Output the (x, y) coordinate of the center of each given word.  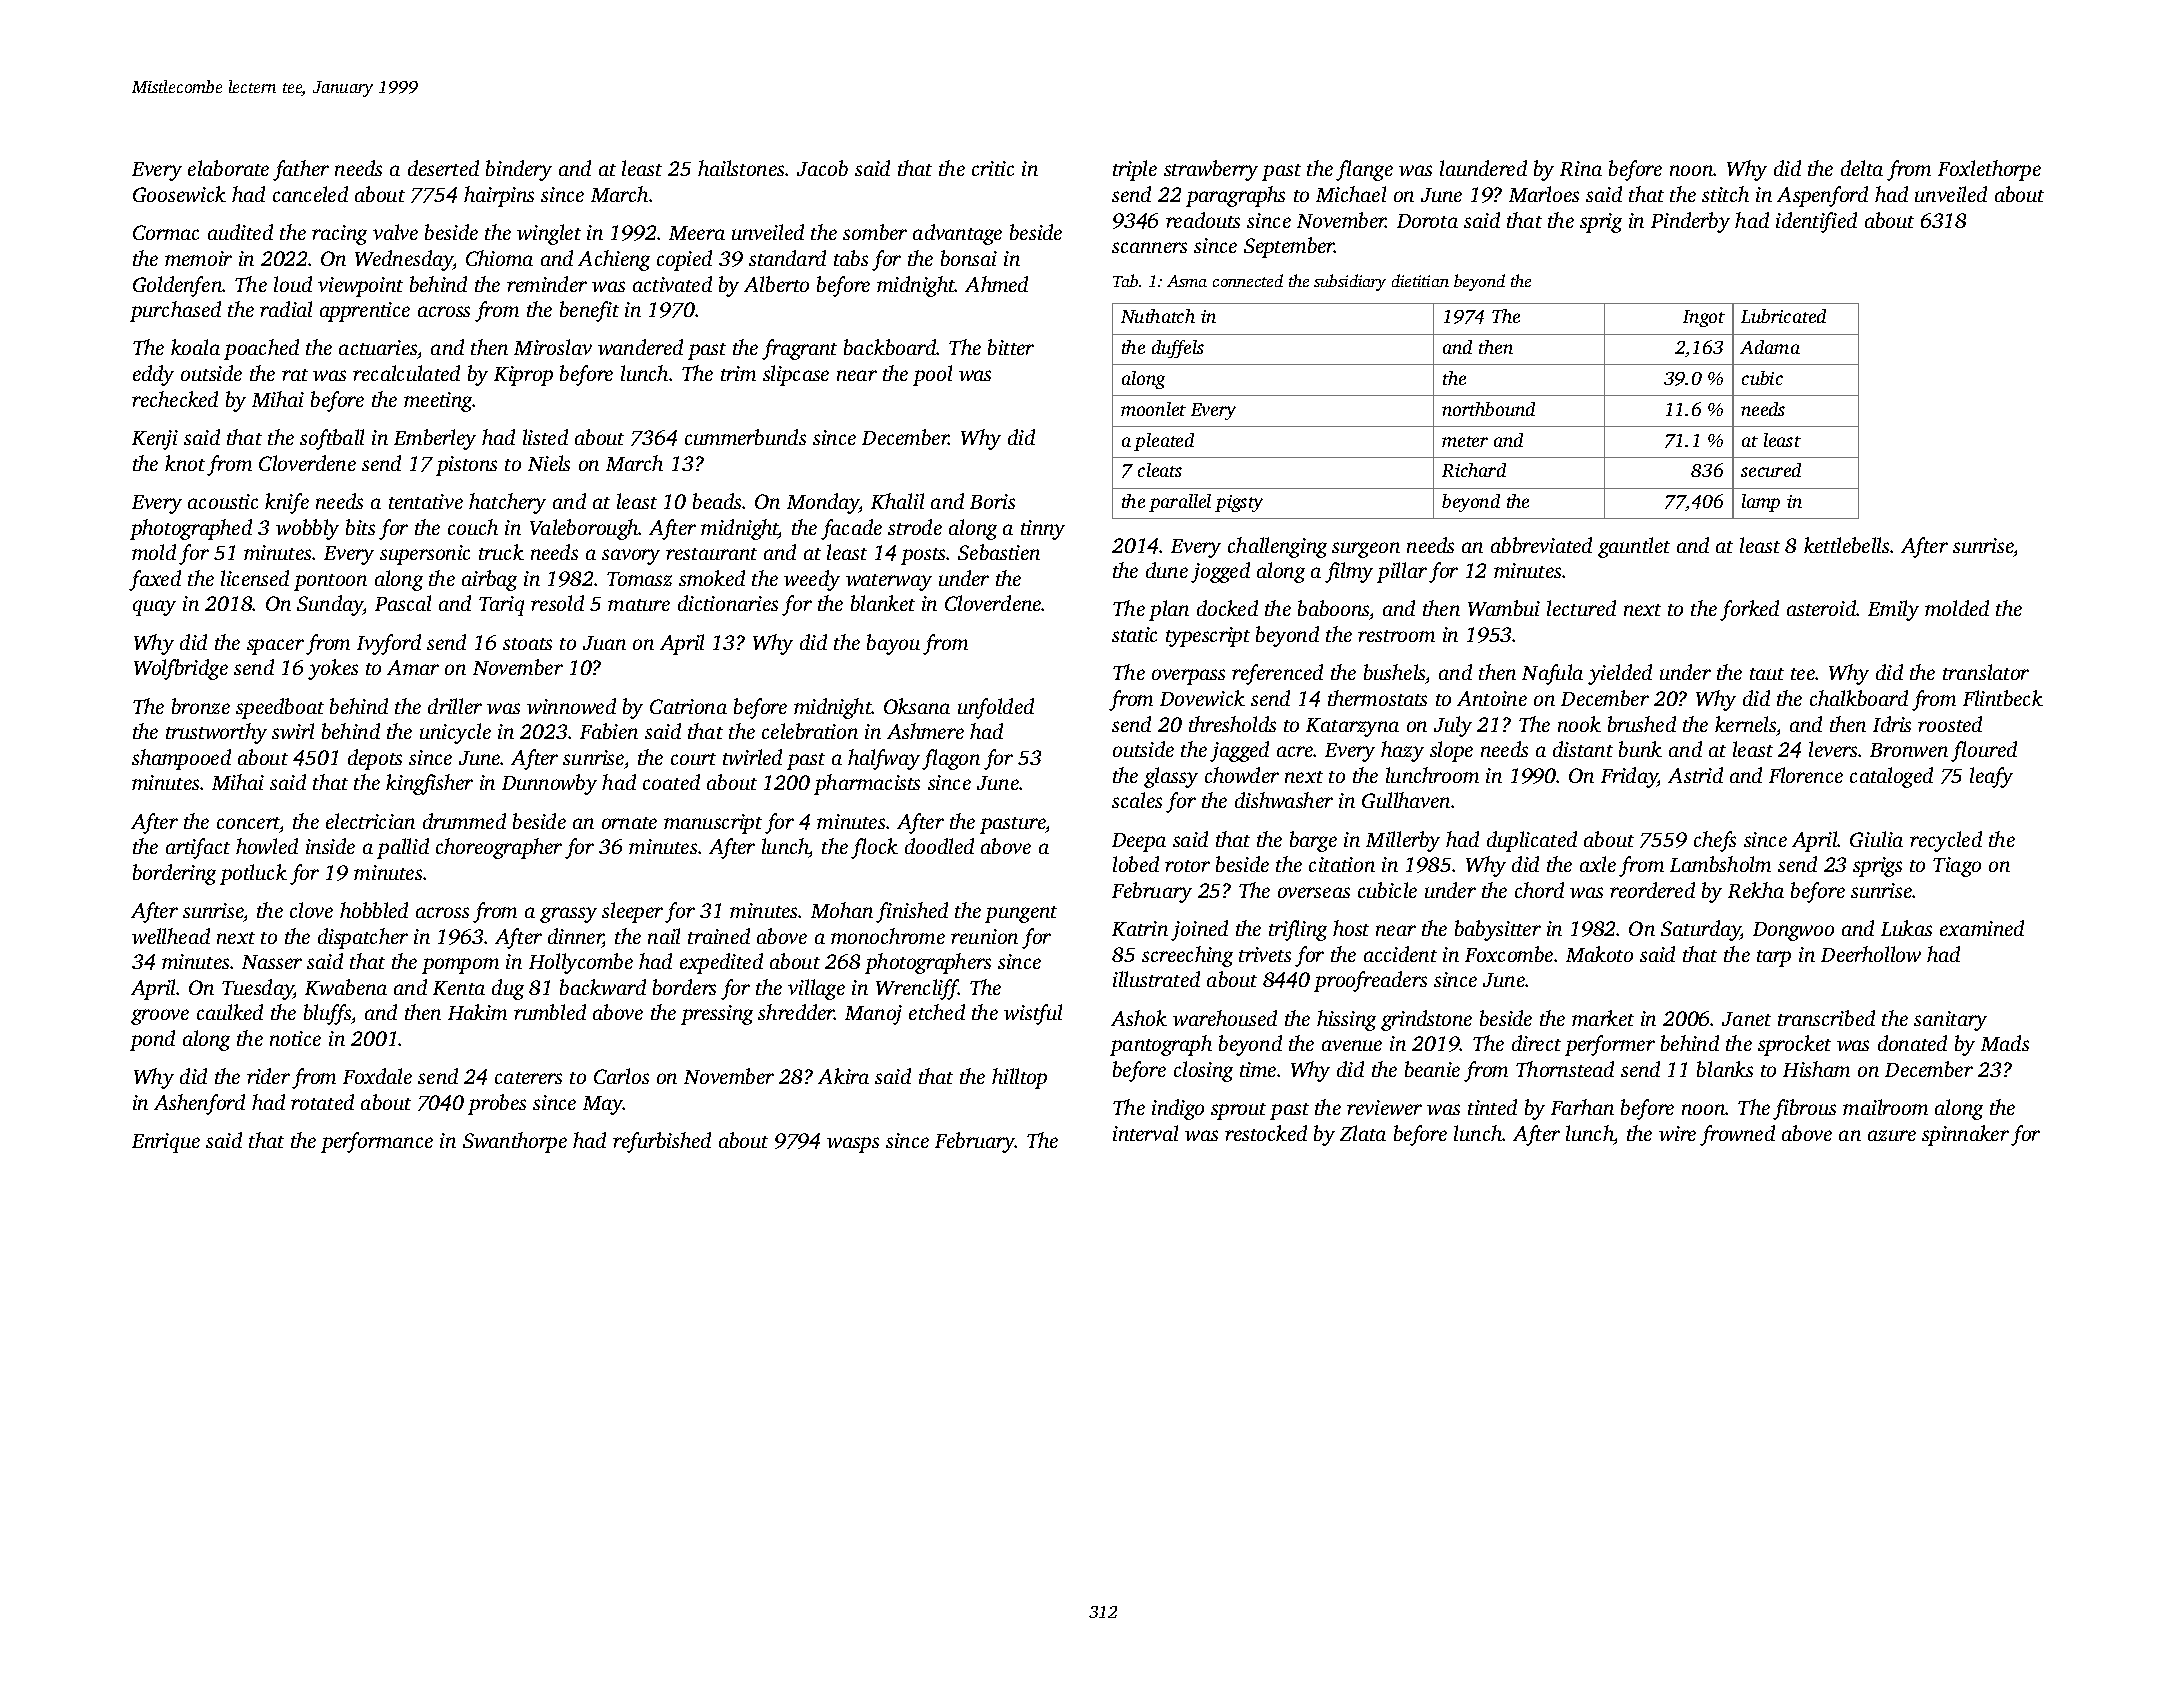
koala (195, 347)
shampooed (181, 759)
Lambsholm (1720, 864)
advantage (957, 234)
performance (377, 1142)
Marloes (1544, 194)
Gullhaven (1406, 800)
